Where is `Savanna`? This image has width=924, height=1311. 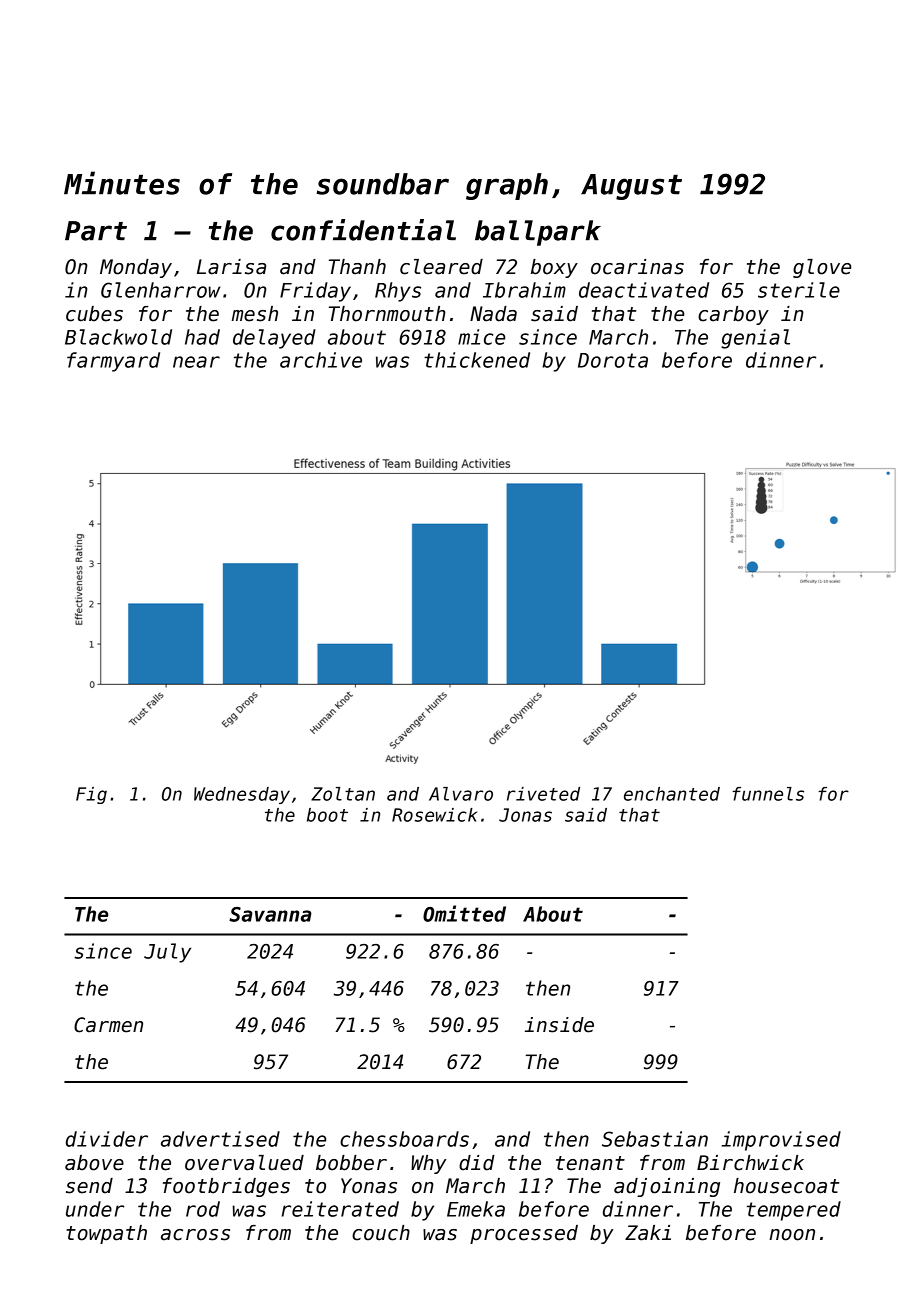 Savanna is located at coordinates (270, 914).
